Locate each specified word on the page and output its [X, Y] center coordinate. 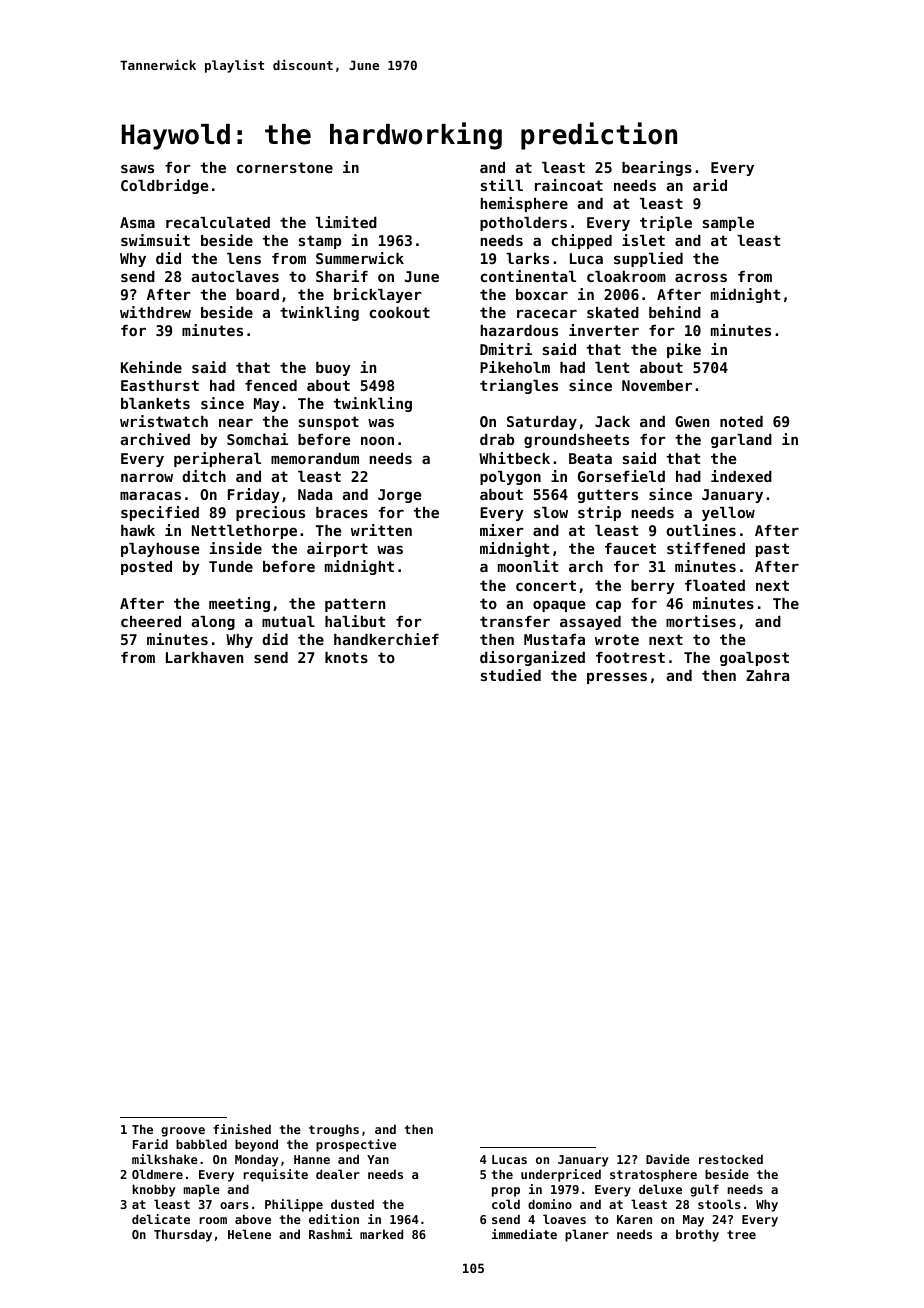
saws [137, 169]
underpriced [561, 1175]
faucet [630, 548]
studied [511, 675]
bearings [657, 168]
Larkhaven [204, 657]
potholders [523, 224]
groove [183, 1132]
